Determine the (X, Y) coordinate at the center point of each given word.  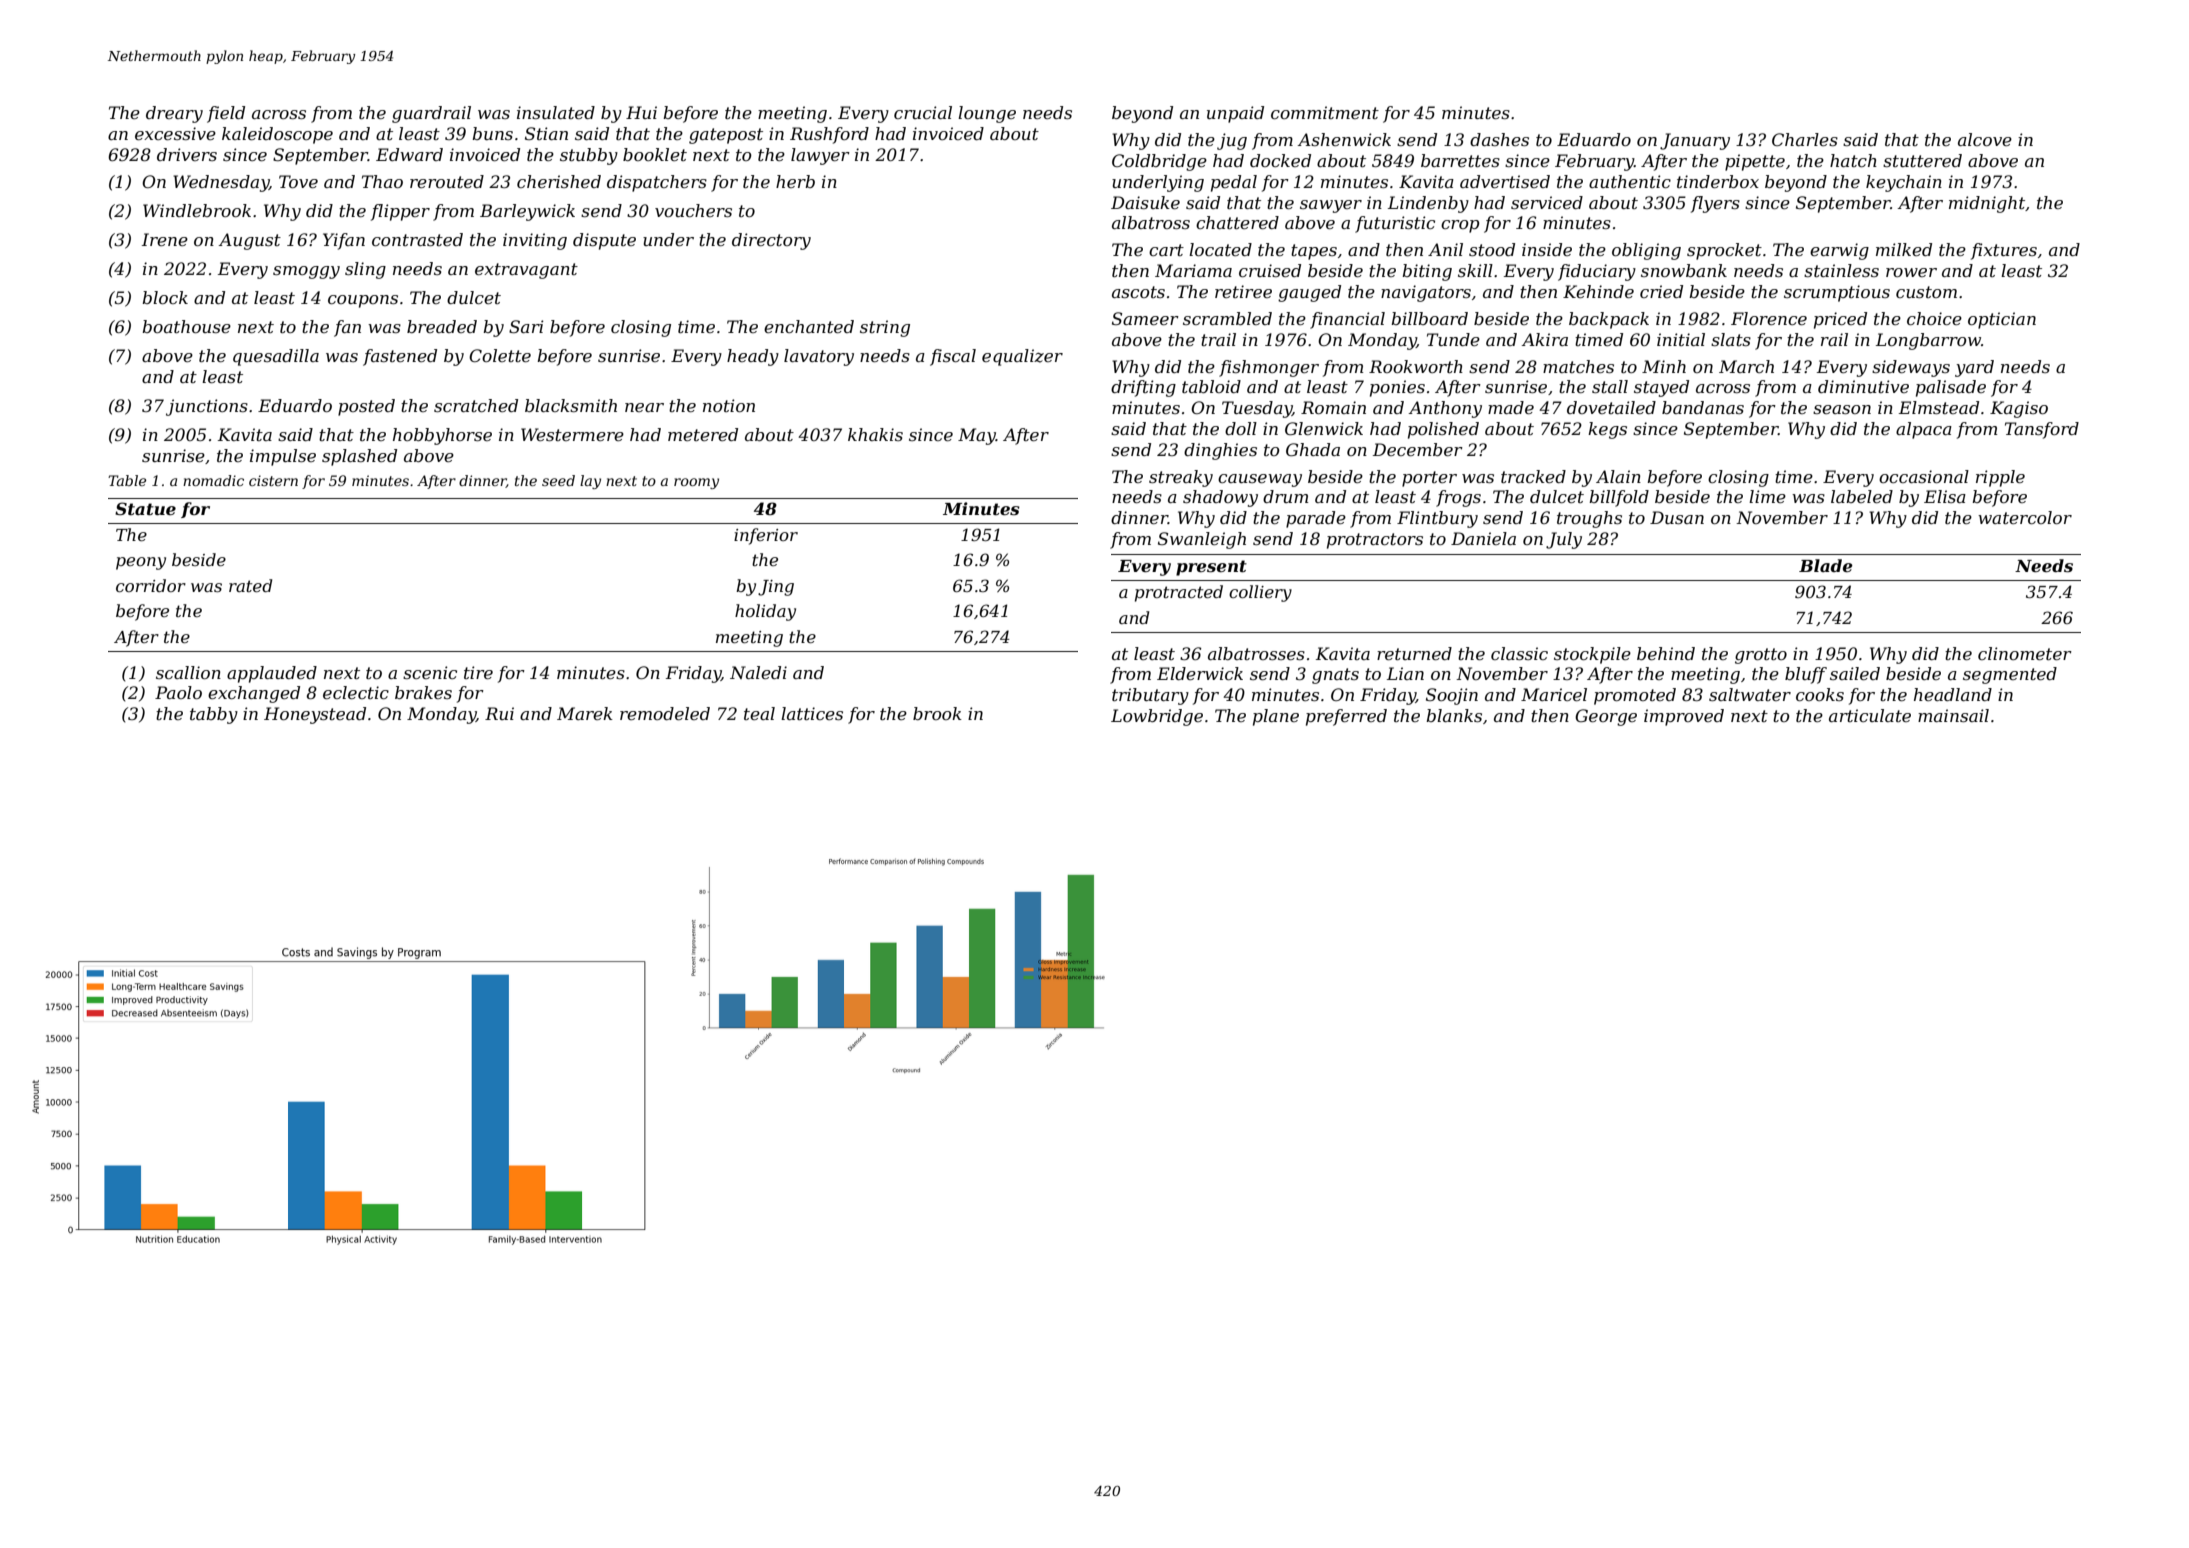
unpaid (1235, 114)
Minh (1664, 366)
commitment (1325, 112)
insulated (556, 112)
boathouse (186, 326)
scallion (188, 672)
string (885, 328)
